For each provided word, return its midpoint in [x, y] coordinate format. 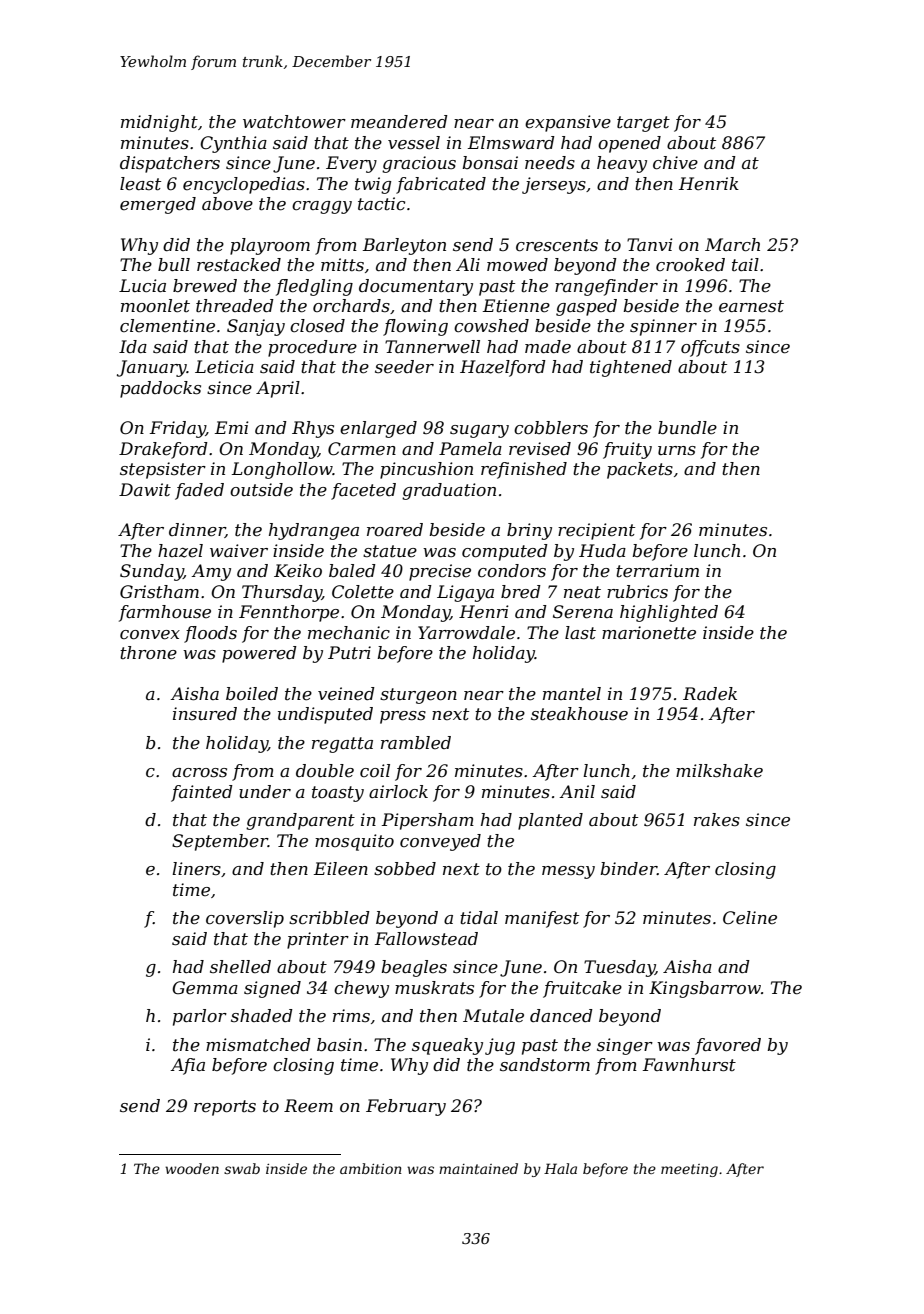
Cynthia [233, 144]
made [548, 347]
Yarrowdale [466, 632]
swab [242, 1168]
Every [351, 164]
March [732, 245]
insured [205, 713]
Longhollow [282, 470]
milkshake [719, 771]
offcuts [710, 348]
